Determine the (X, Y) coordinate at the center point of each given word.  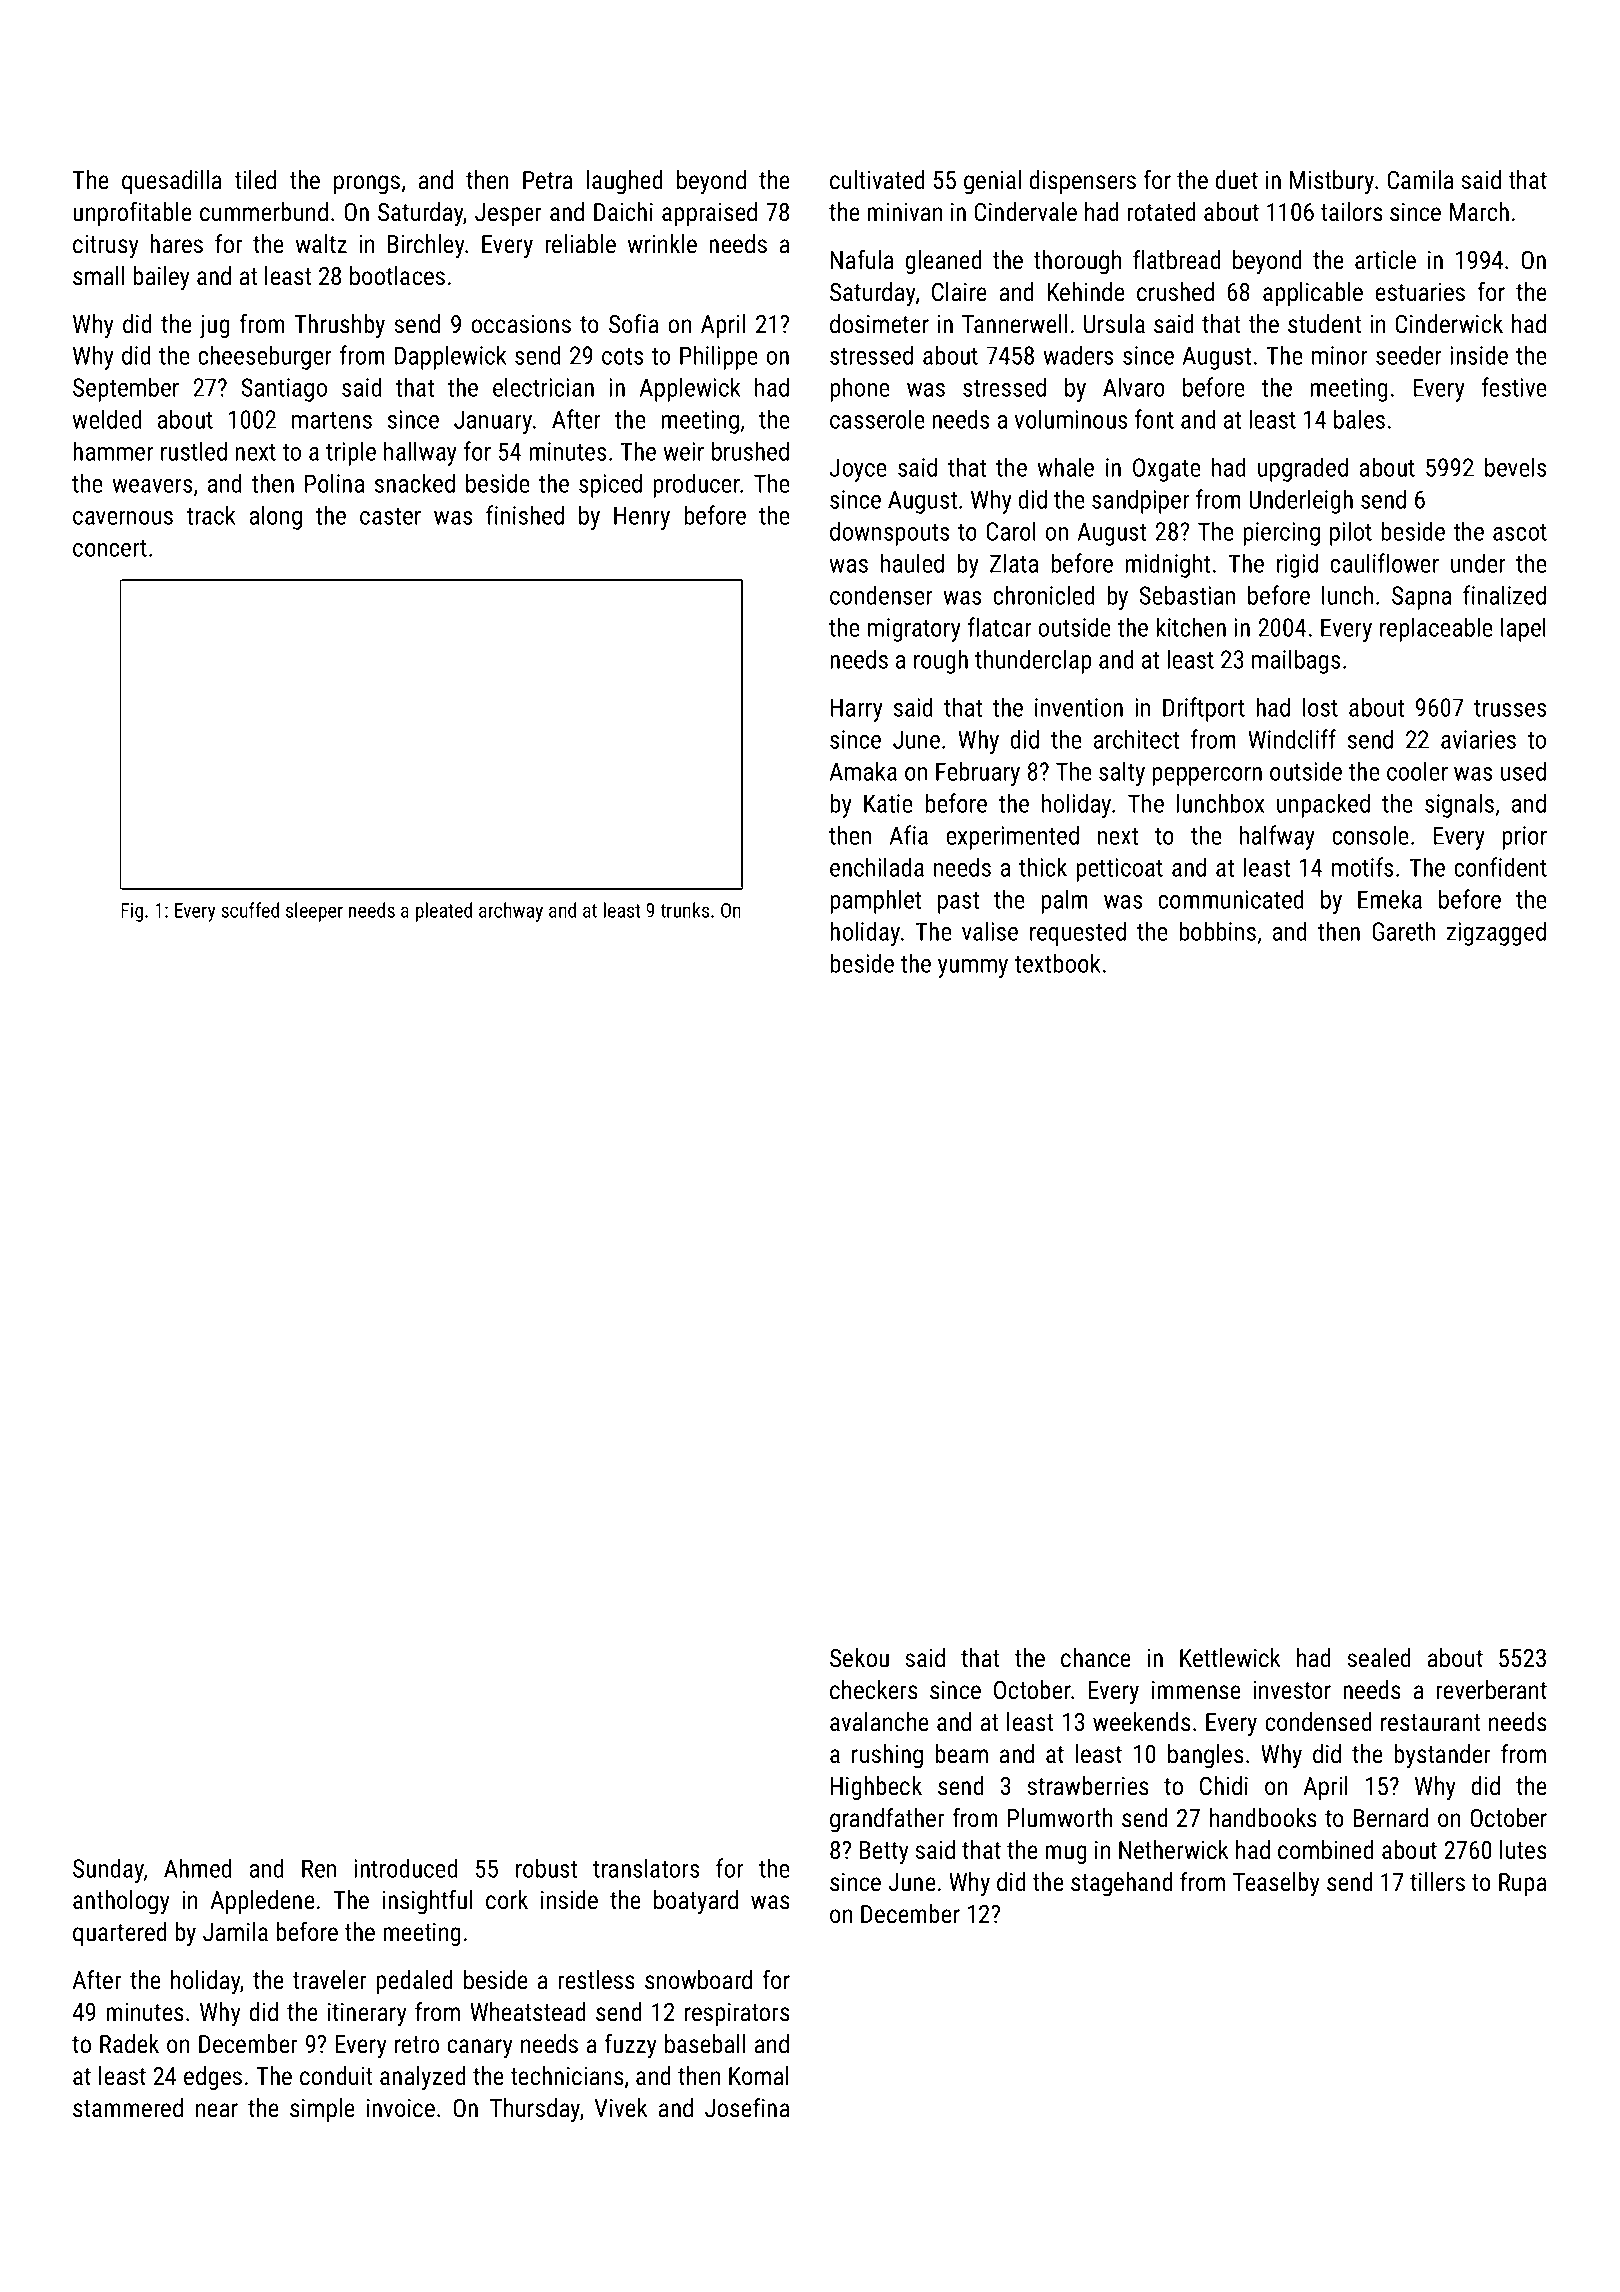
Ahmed (198, 1868)
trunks (684, 910)
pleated (444, 912)
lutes (1523, 1850)
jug (215, 327)
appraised (709, 214)
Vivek (621, 2107)
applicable (1313, 294)
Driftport (1204, 709)
